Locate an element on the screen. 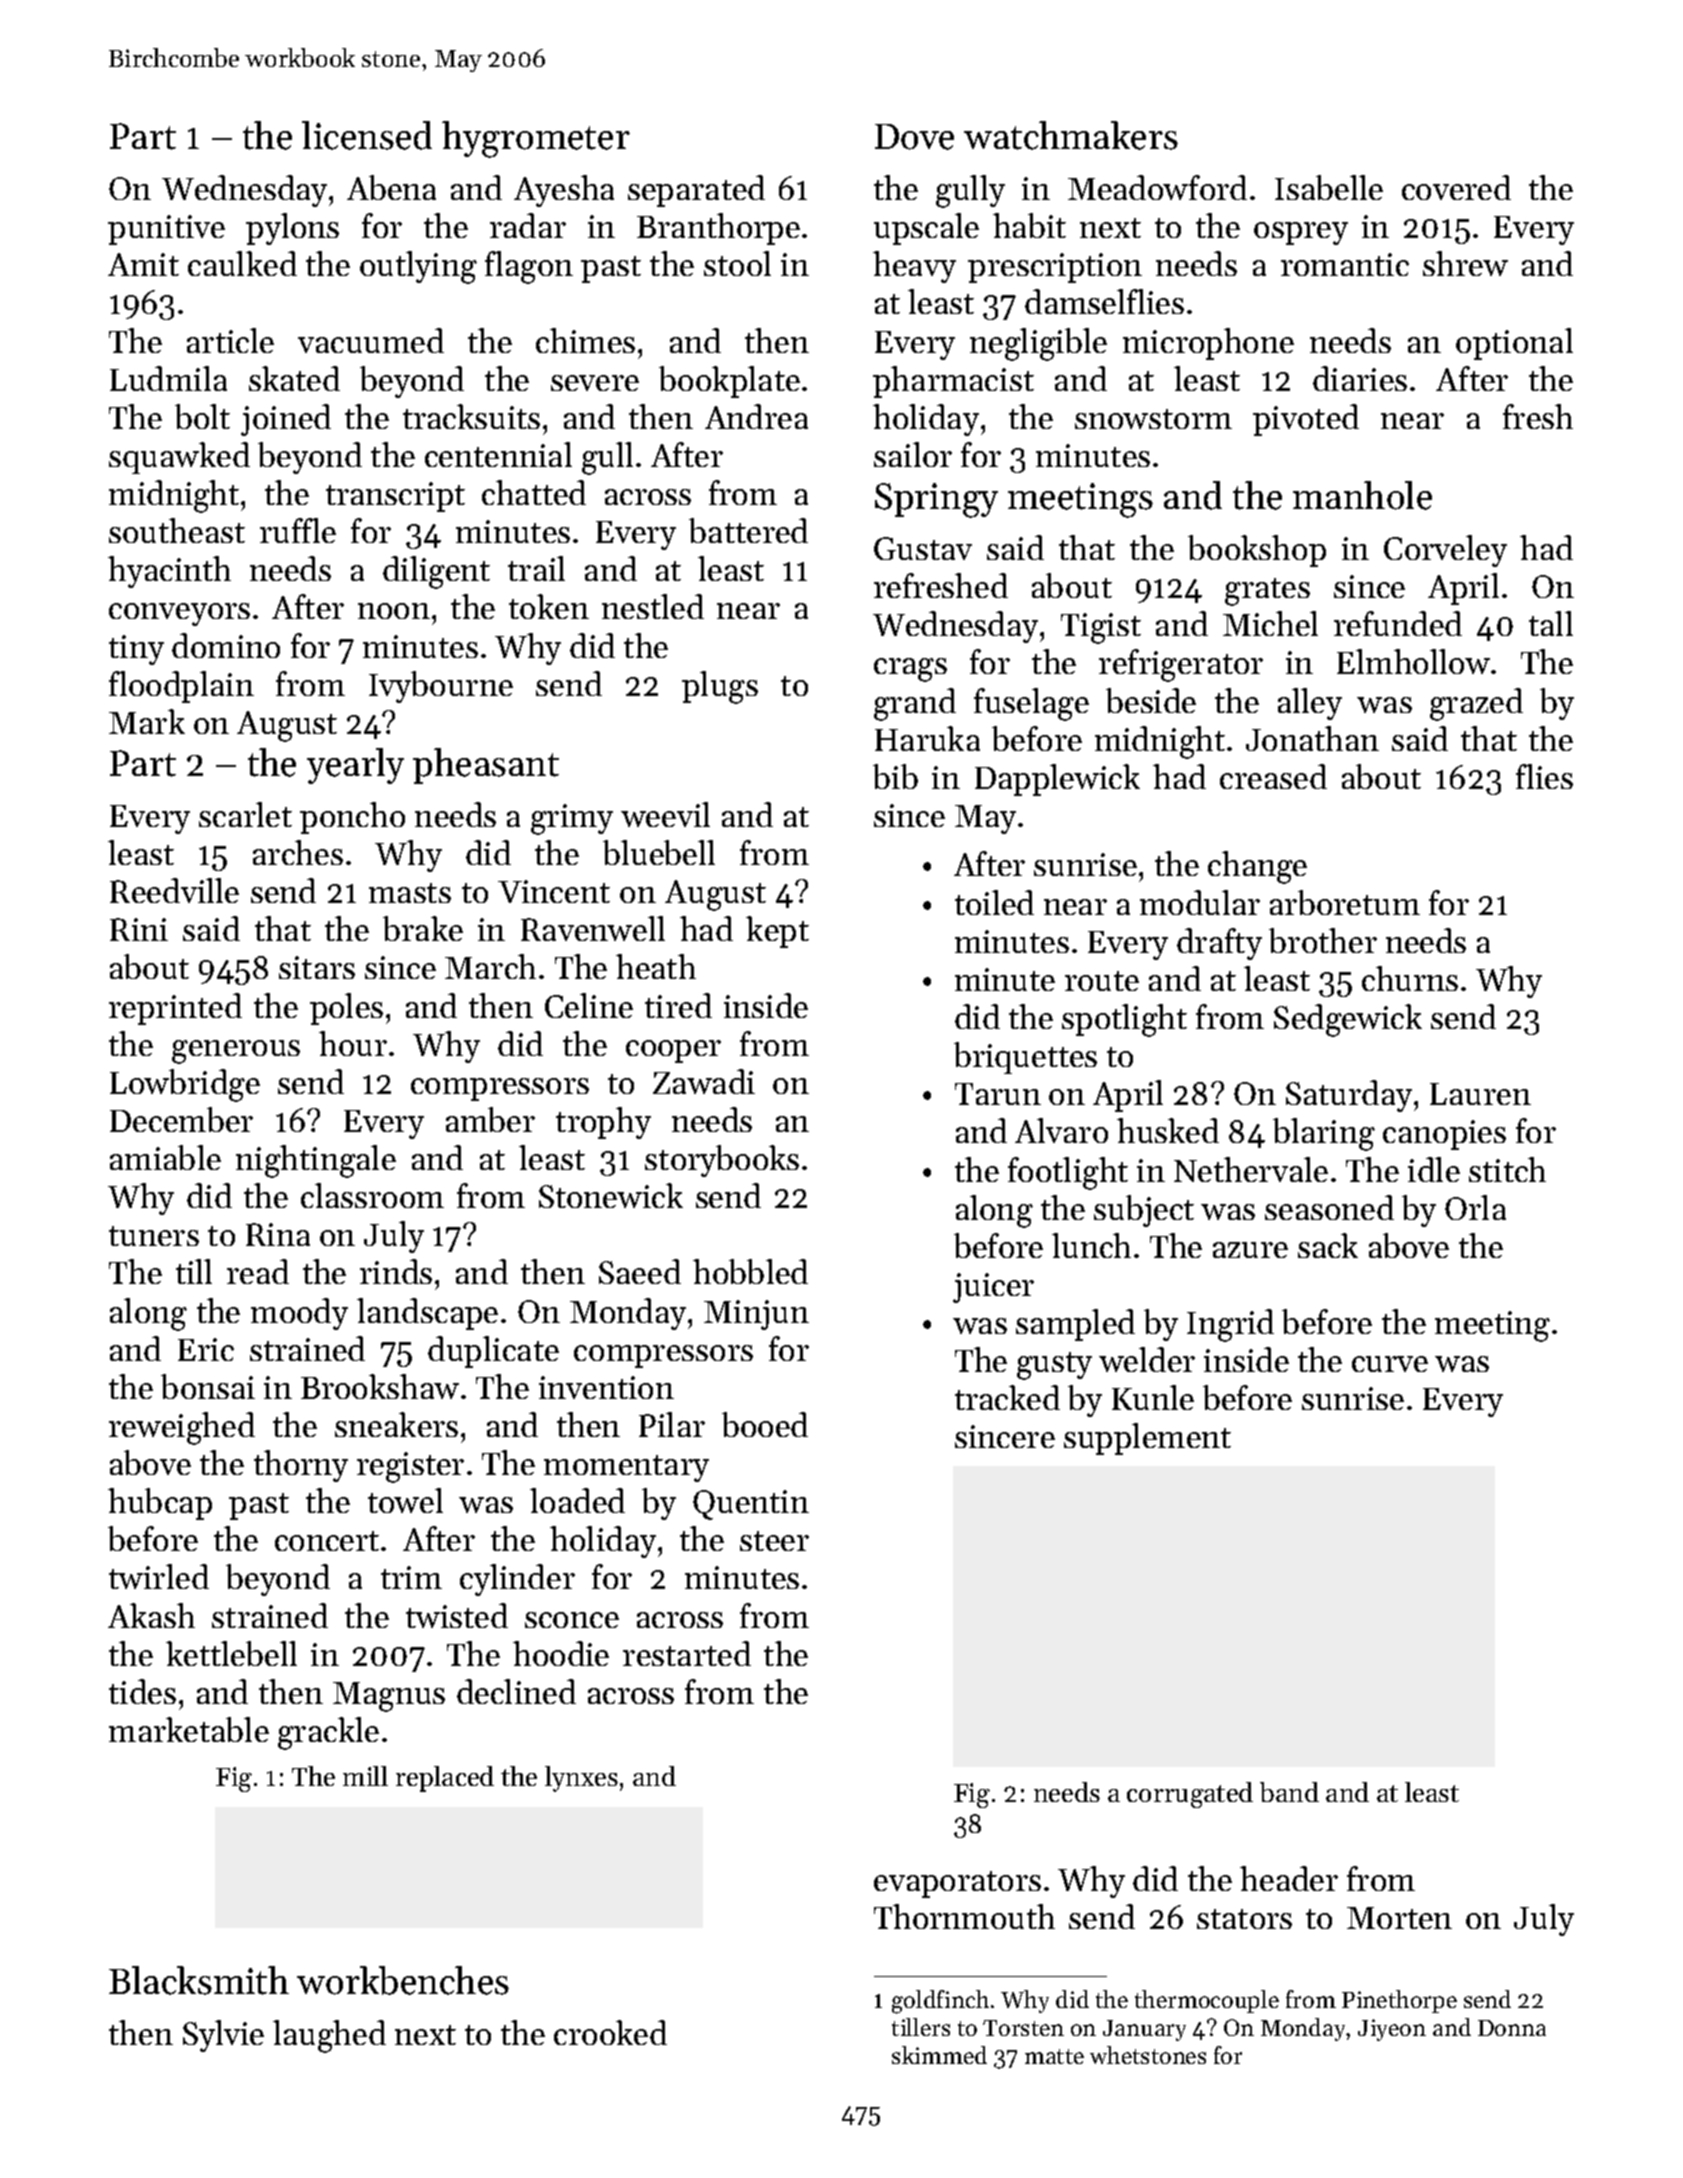  register is located at coordinates (410, 1467).
